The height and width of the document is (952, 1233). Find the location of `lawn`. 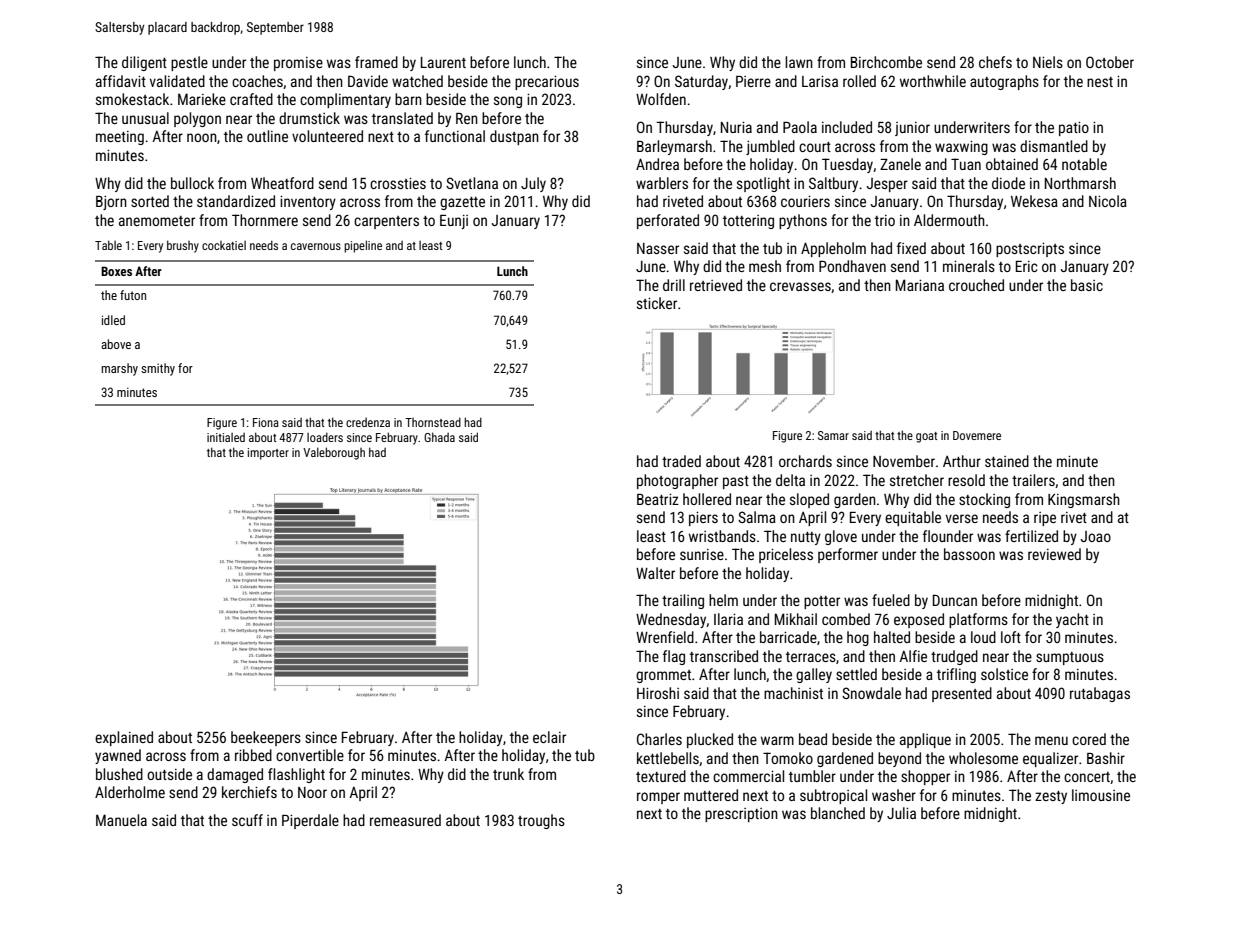

lawn is located at coordinates (799, 62).
